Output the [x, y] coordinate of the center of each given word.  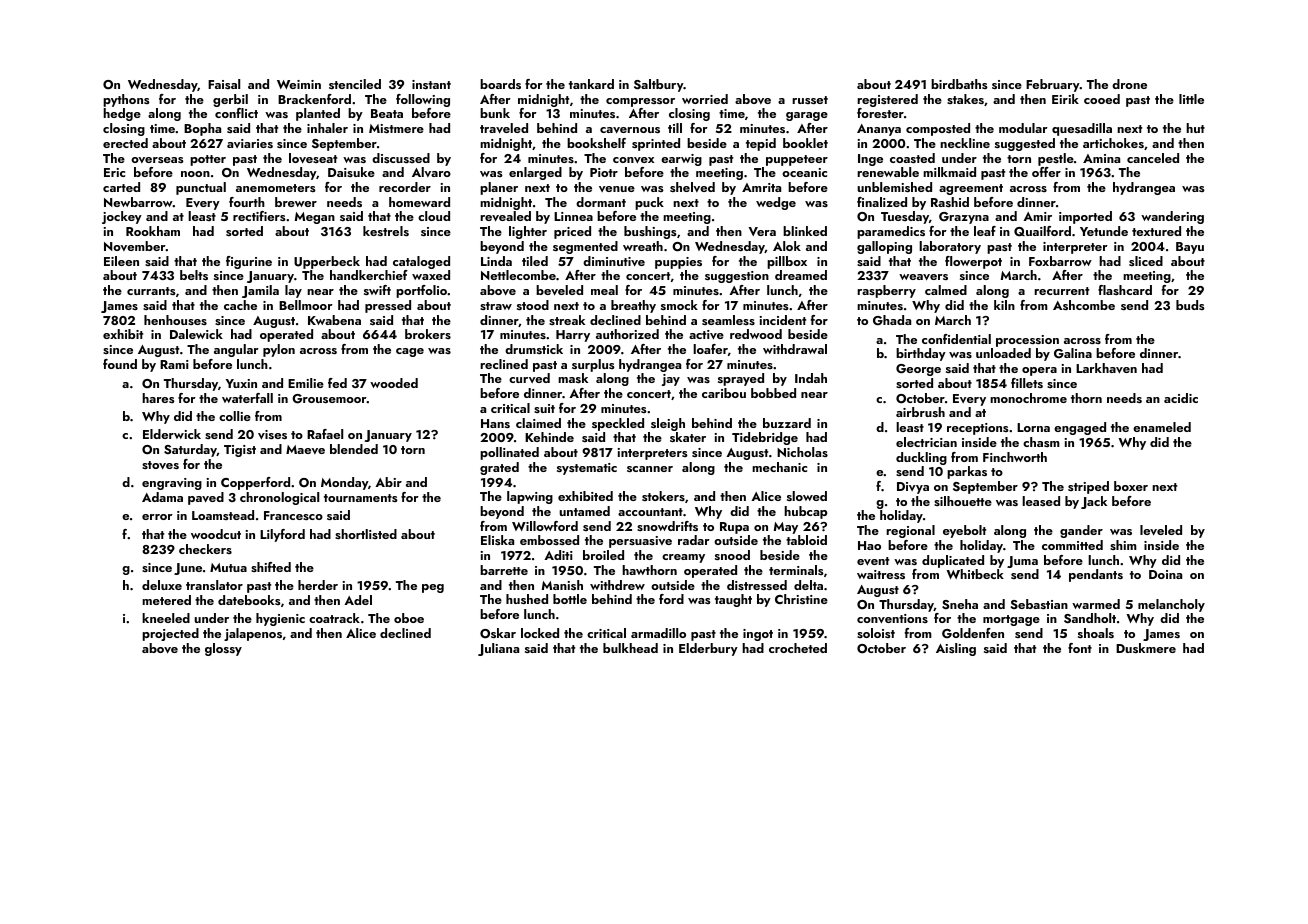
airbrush [920, 412]
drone [1129, 84]
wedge [776, 203]
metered [166, 600]
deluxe [162, 585]
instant [431, 84]
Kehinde [549, 437]
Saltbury [659, 85]
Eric [114, 172]
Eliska [497, 540]
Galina [1073, 353]
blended [354, 449]
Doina [1165, 574]
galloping [884, 247]
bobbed [773, 393]
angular [236, 350]
